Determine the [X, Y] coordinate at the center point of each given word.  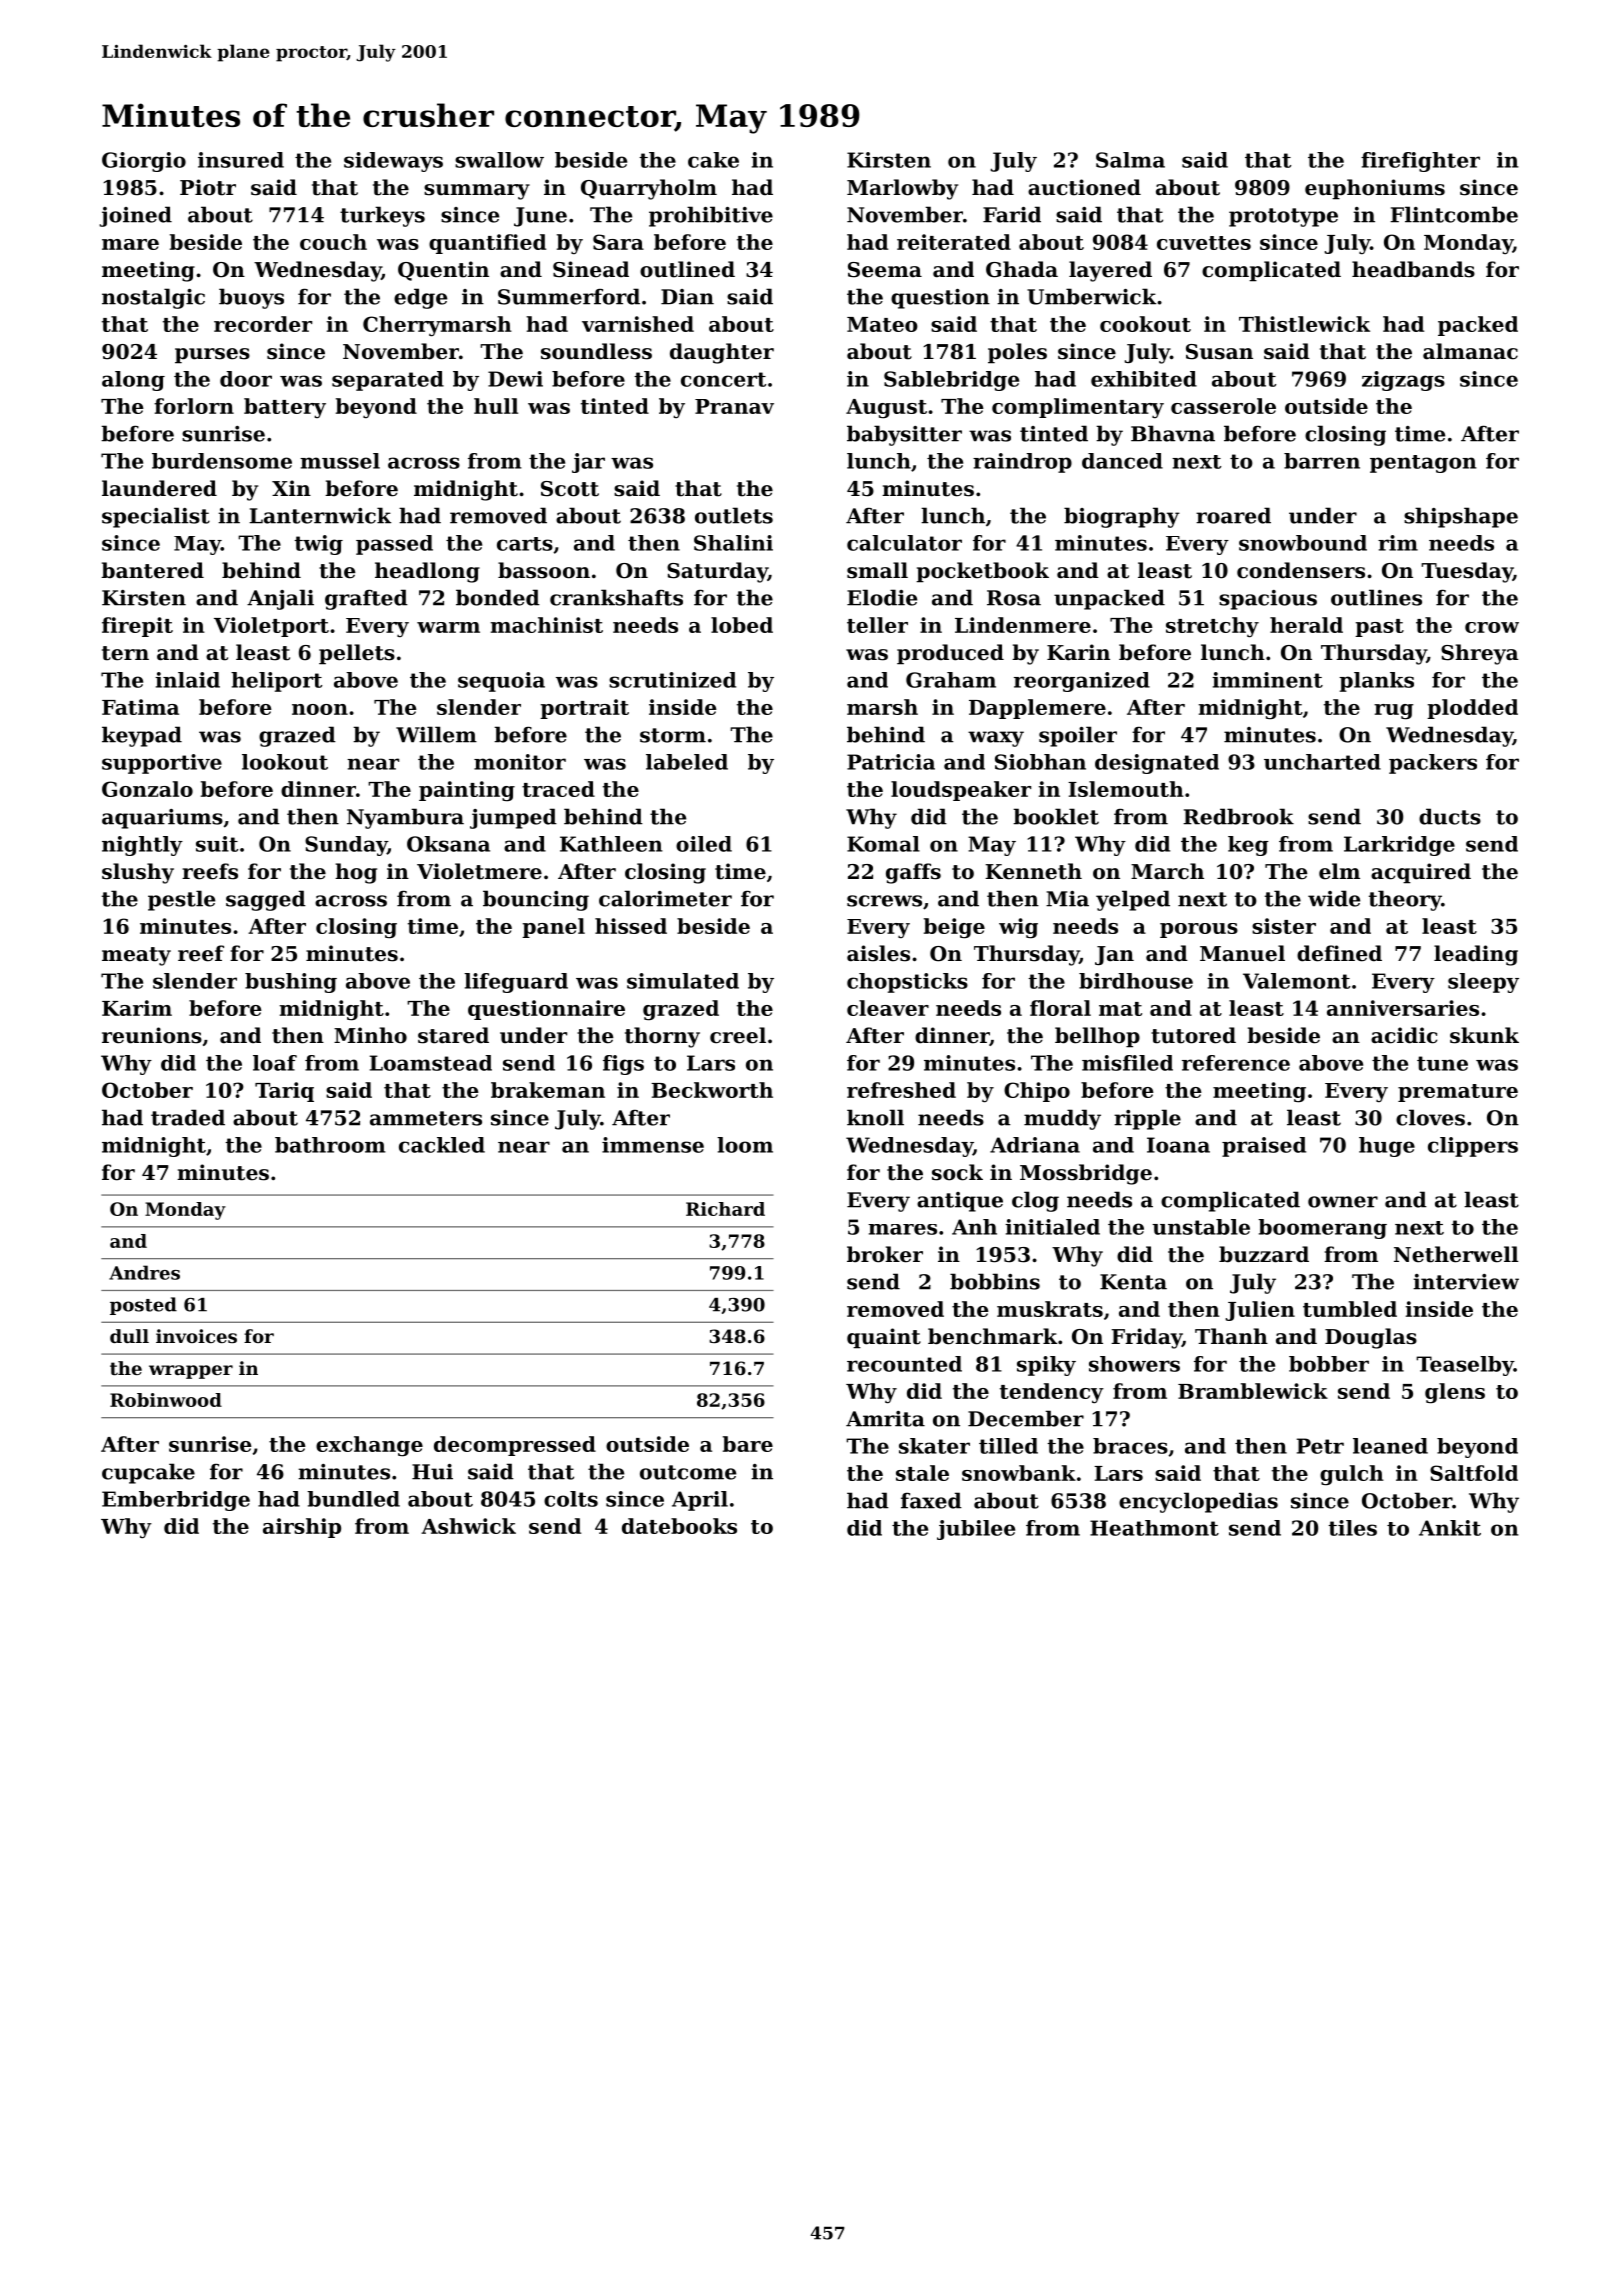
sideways [393, 162]
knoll [875, 1117]
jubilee [976, 1530]
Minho [370, 1035]
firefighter [1420, 162]
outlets [734, 515]
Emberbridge [176, 1501]
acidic [1404, 1035]
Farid [1012, 214]
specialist [156, 517]
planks [1376, 682]
